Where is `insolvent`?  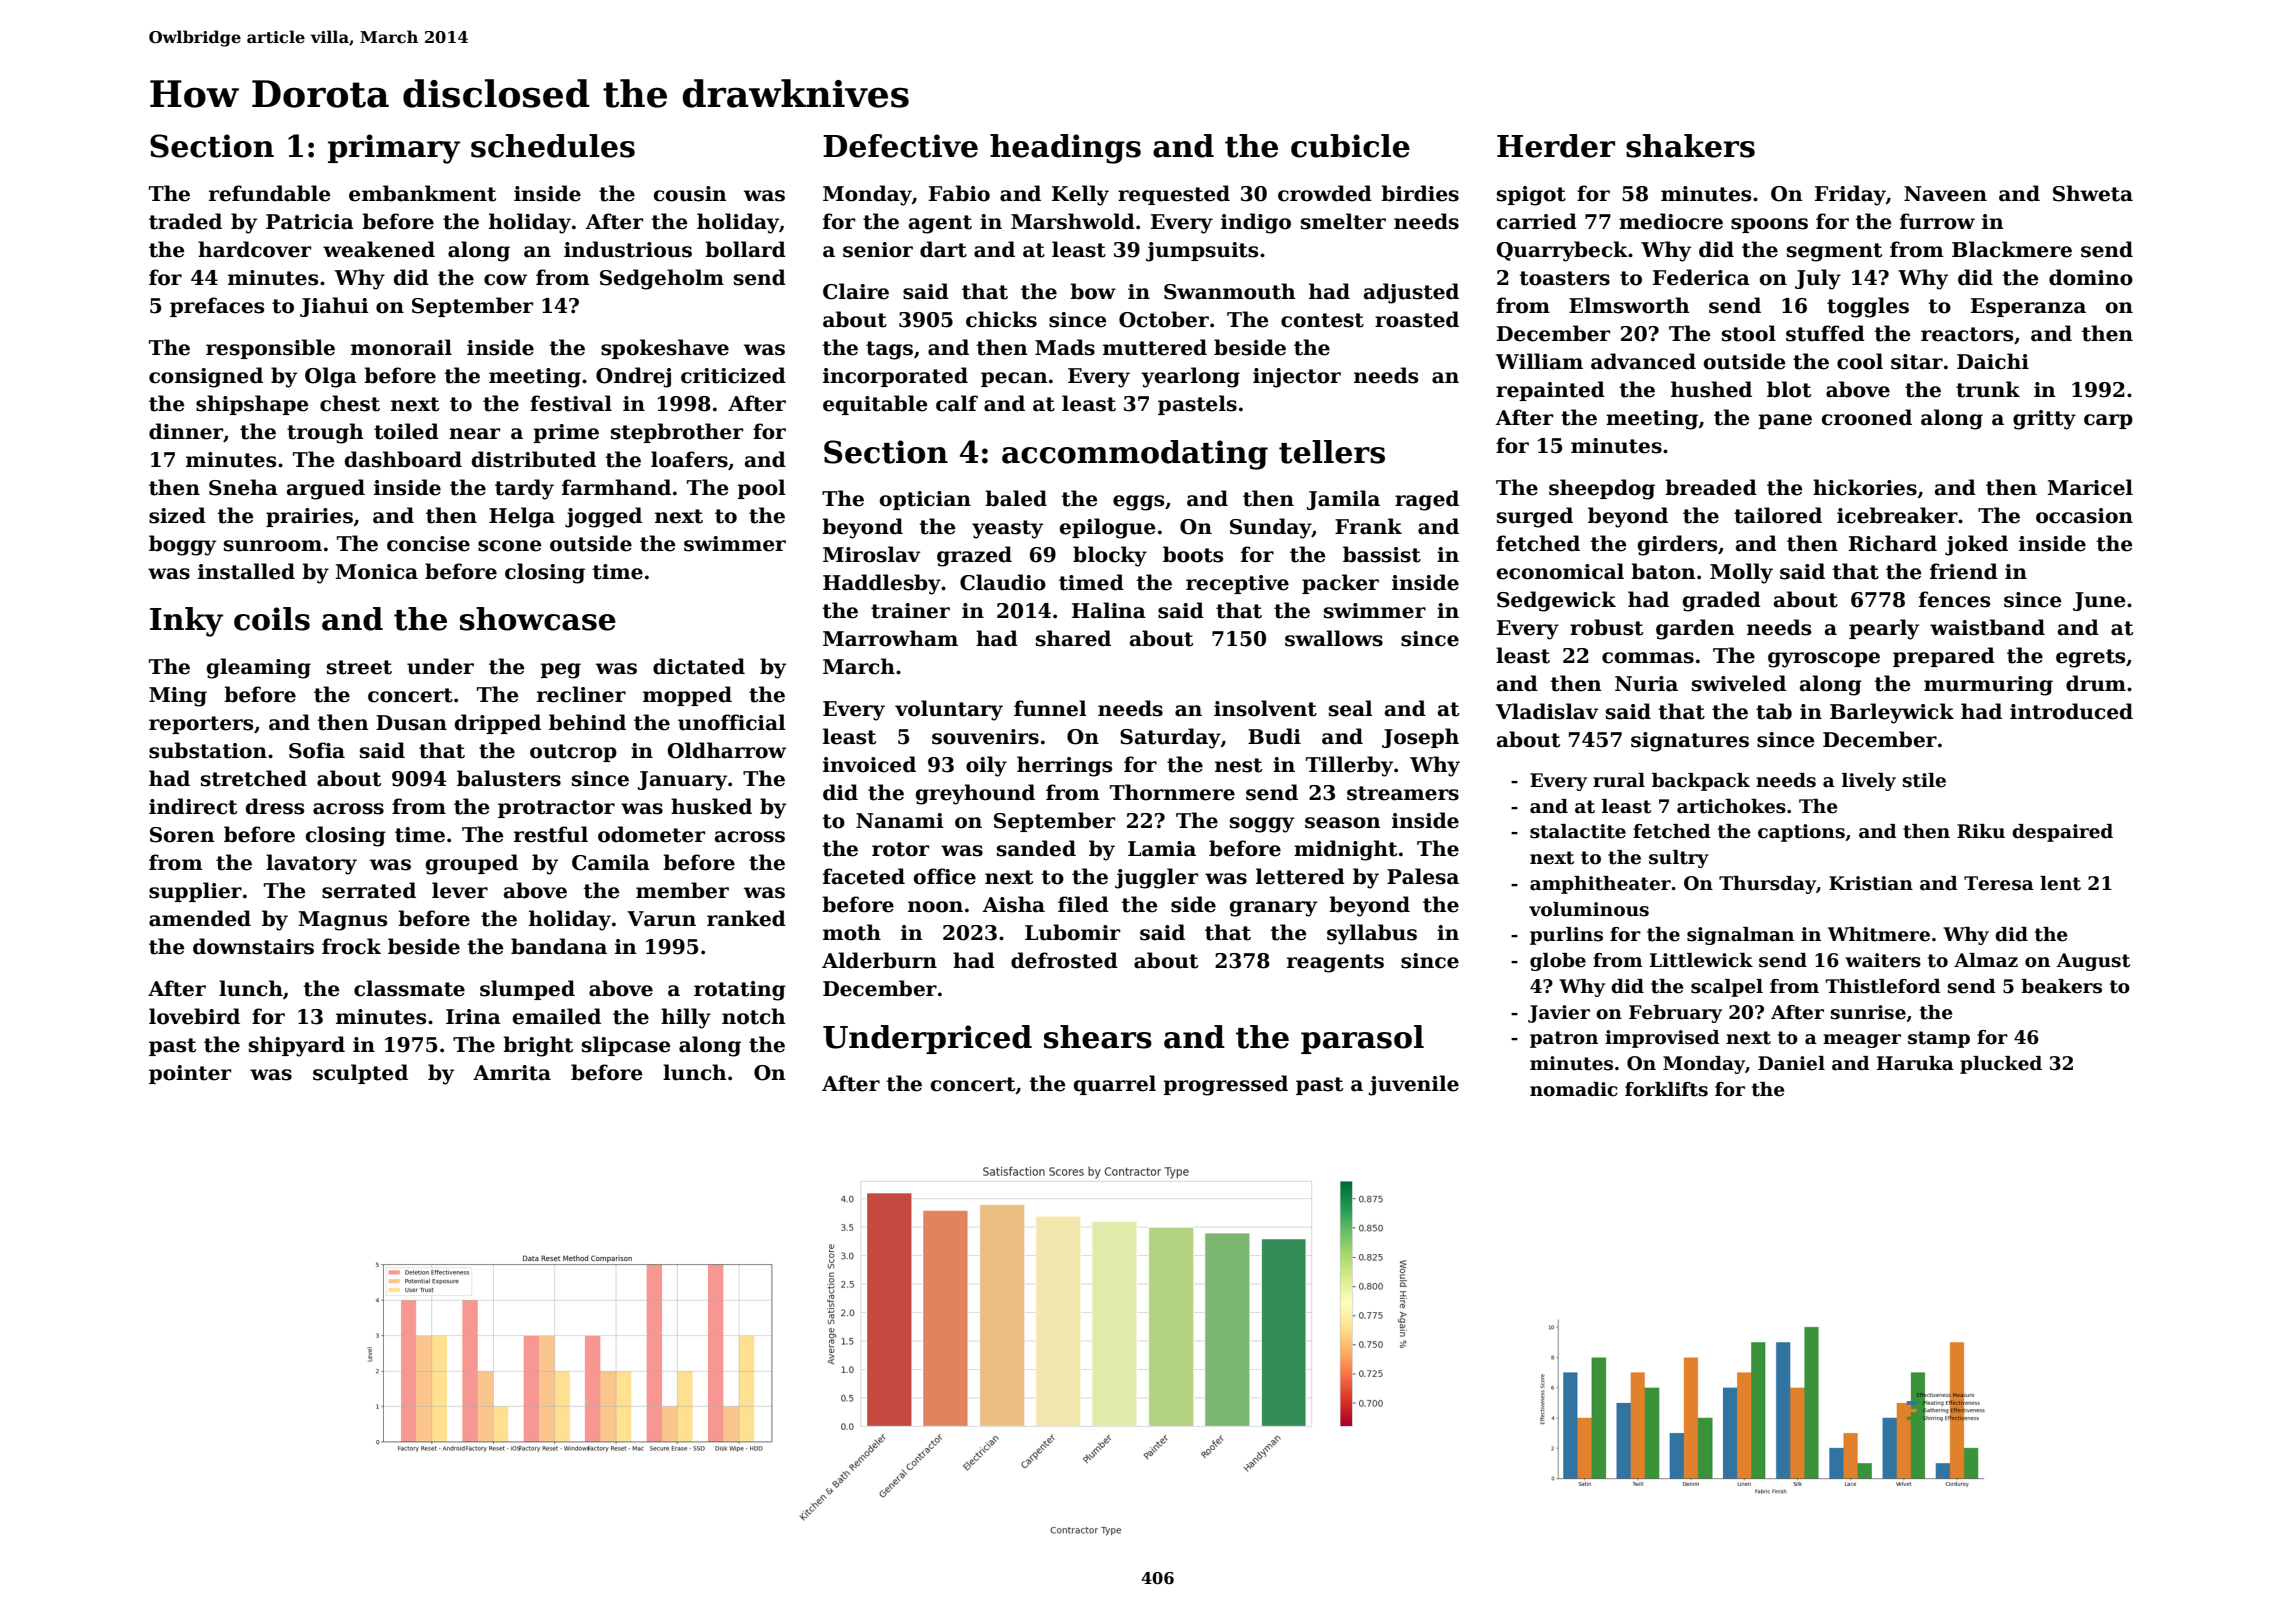
insolvent is located at coordinates (1265, 708).
